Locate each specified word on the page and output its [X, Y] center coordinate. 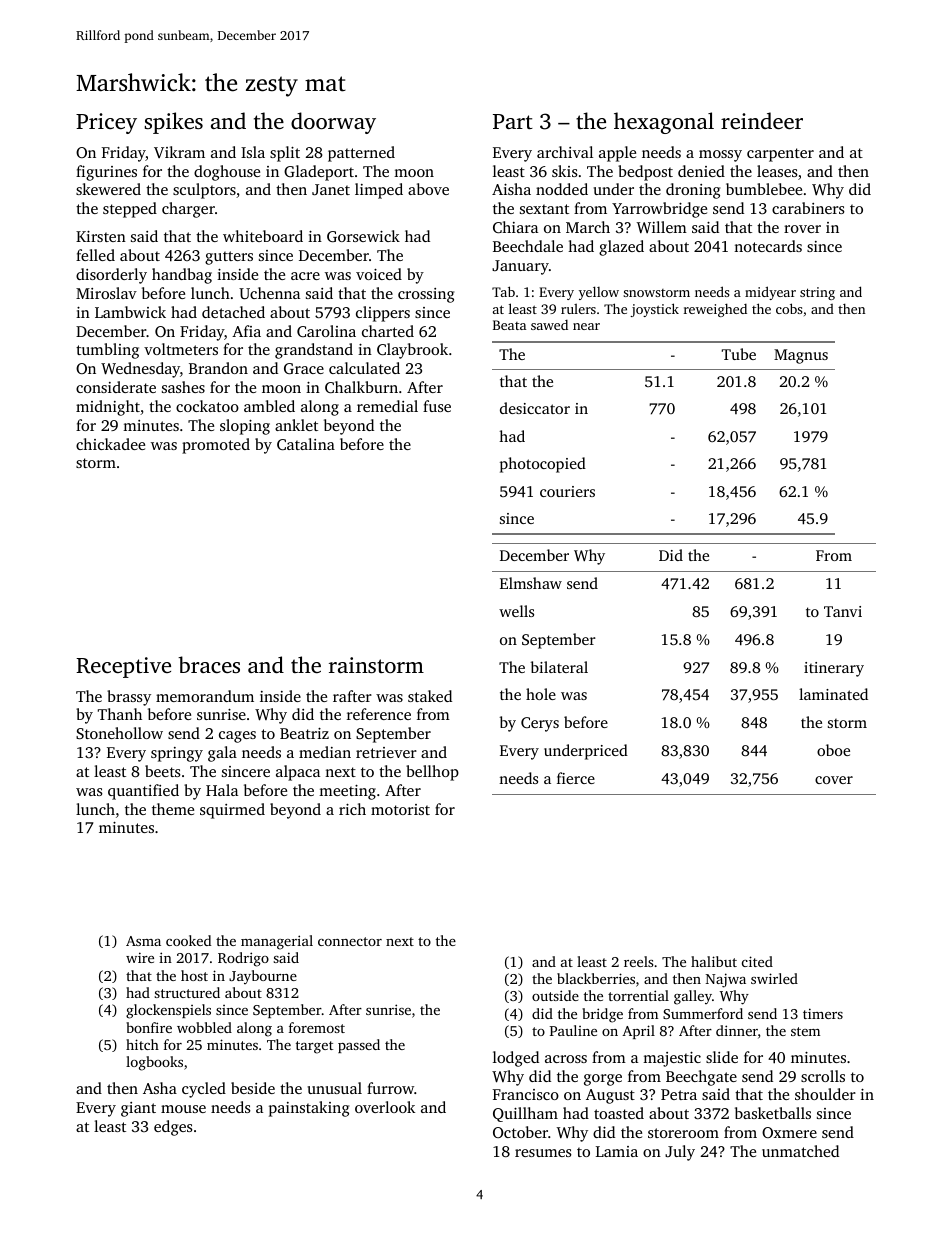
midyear [770, 293]
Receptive [123, 667]
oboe [833, 750]
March [588, 227]
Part [513, 121]
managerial [277, 942]
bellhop [432, 773]
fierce [576, 778]
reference [379, 714]
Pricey [106, 123]
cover [834, 780]
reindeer [762, 120]
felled [95, 255]
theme [173, 809]
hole [541, 694]
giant [138, 1109]
